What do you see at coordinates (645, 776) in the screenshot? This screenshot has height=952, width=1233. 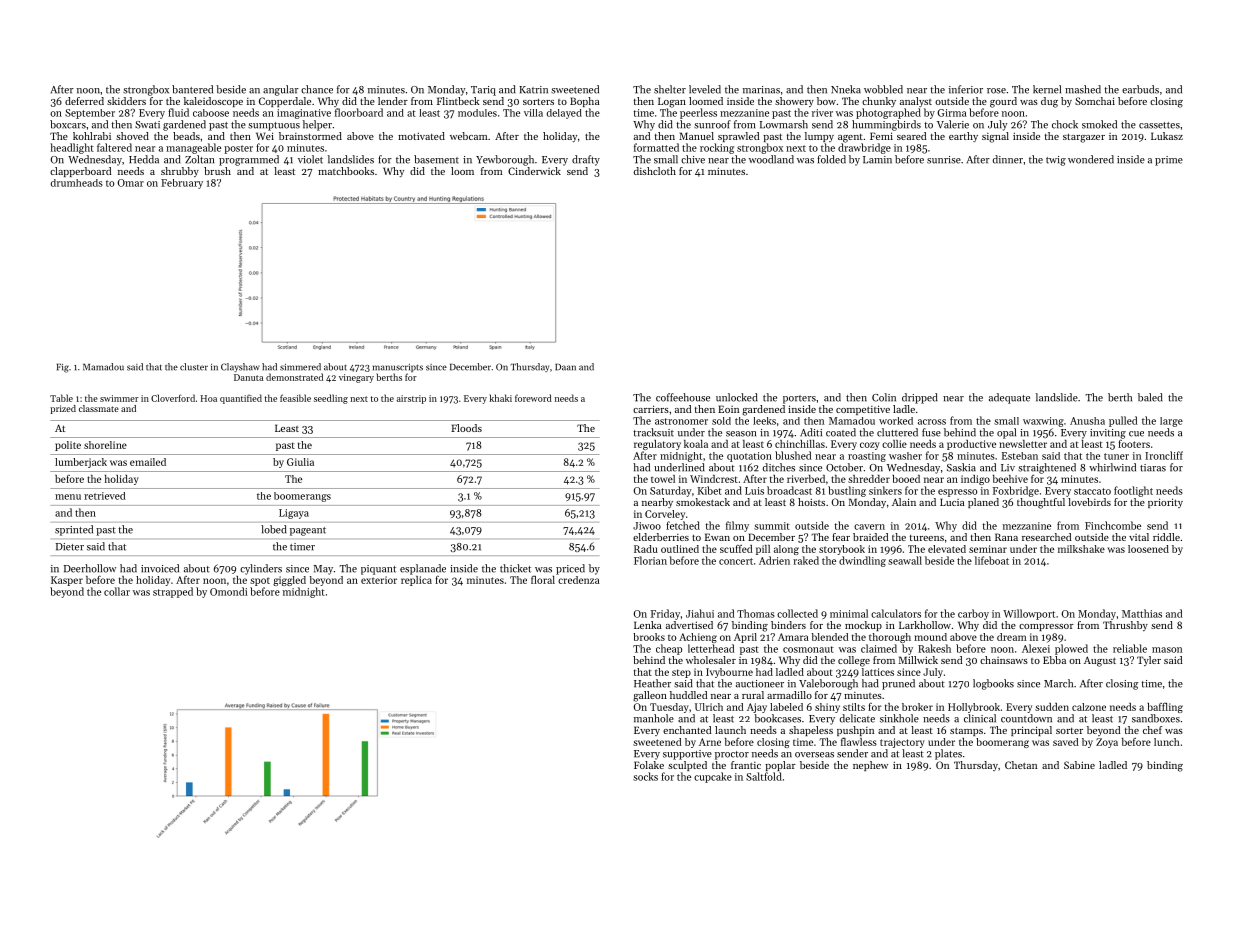 I see `socks` at bounding box center [645, 776].
